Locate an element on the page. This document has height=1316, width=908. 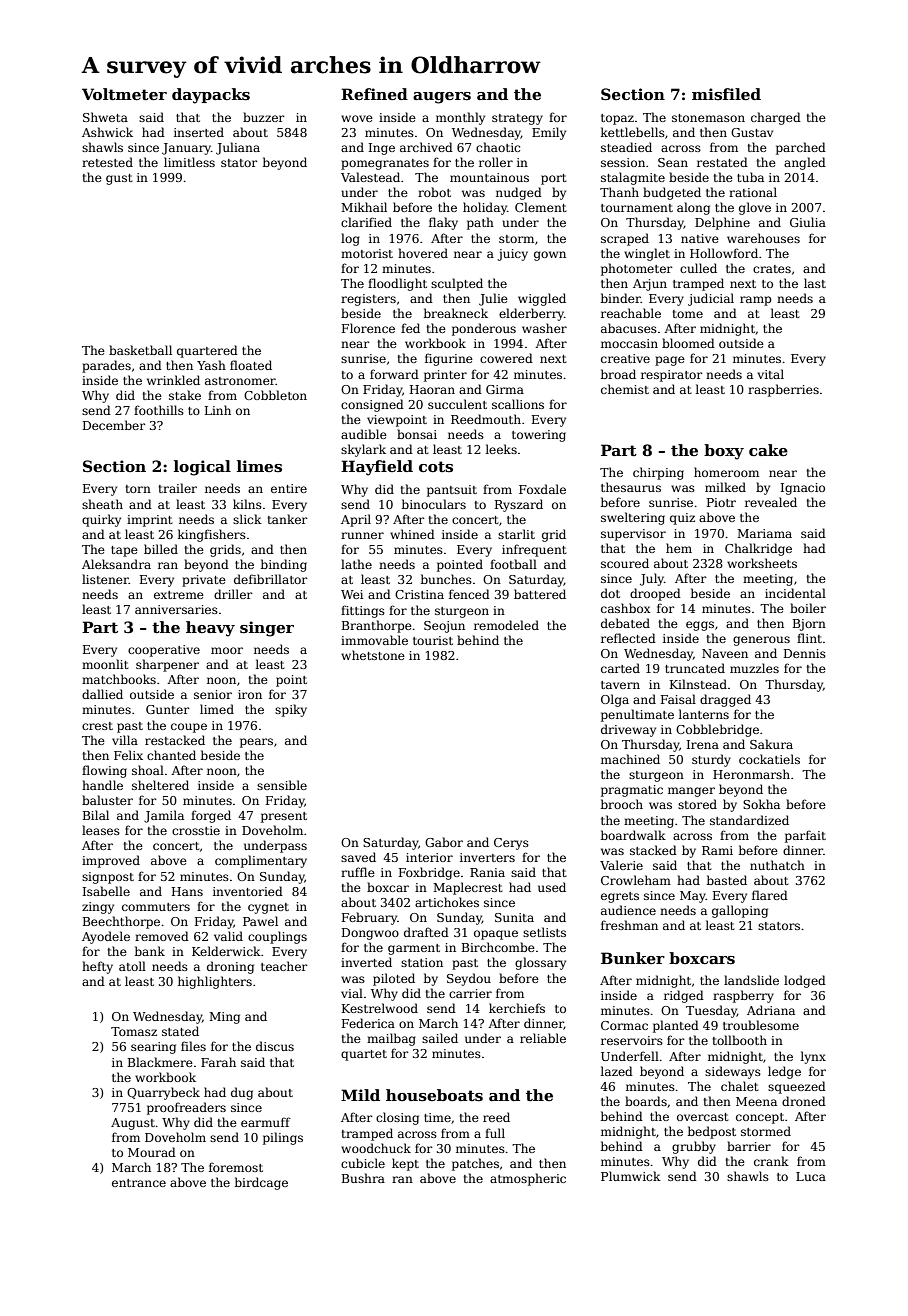
entrance is located at coordinates (139, 1183).
